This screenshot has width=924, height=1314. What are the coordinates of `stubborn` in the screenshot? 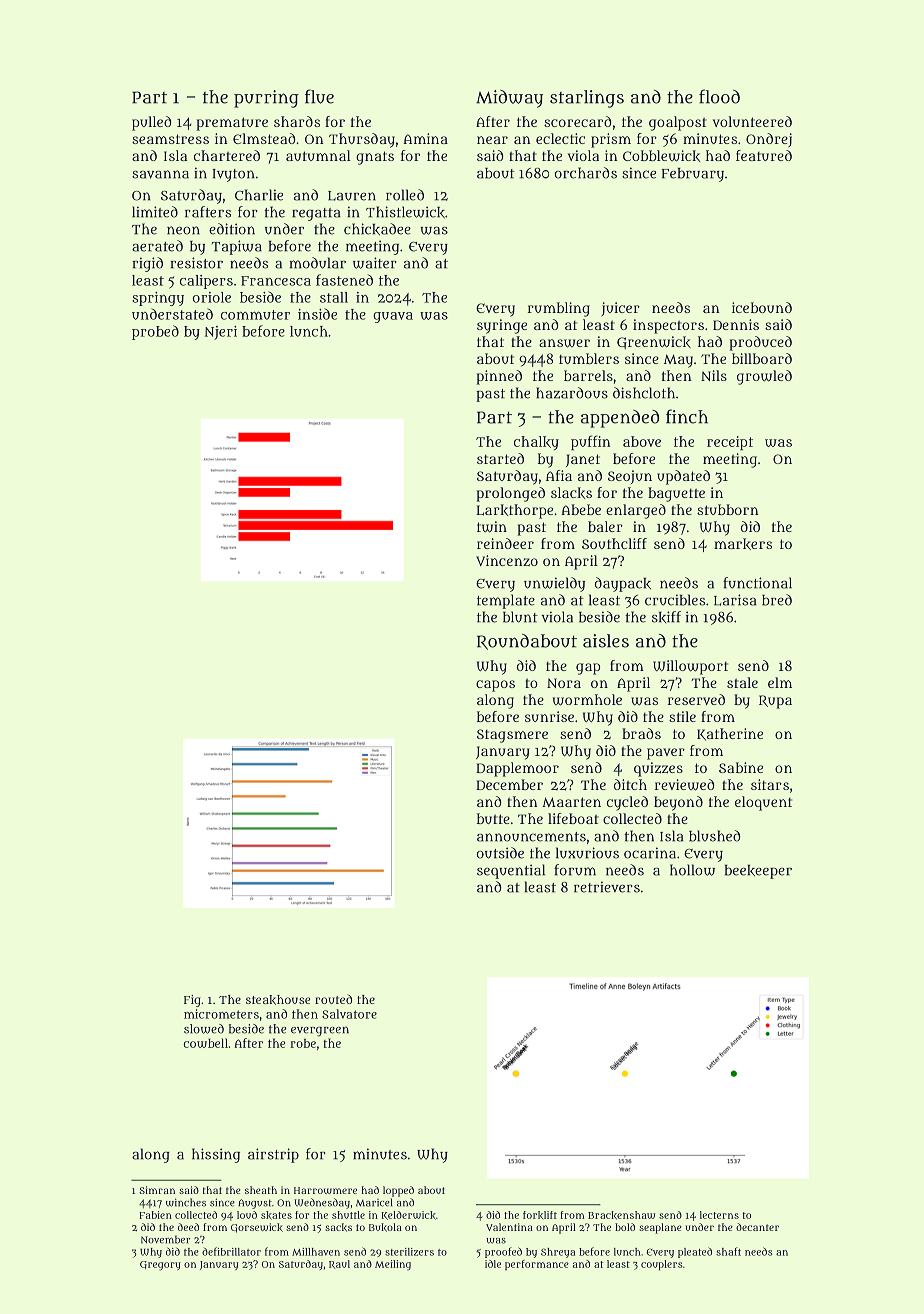 It's located at (728, 509).
